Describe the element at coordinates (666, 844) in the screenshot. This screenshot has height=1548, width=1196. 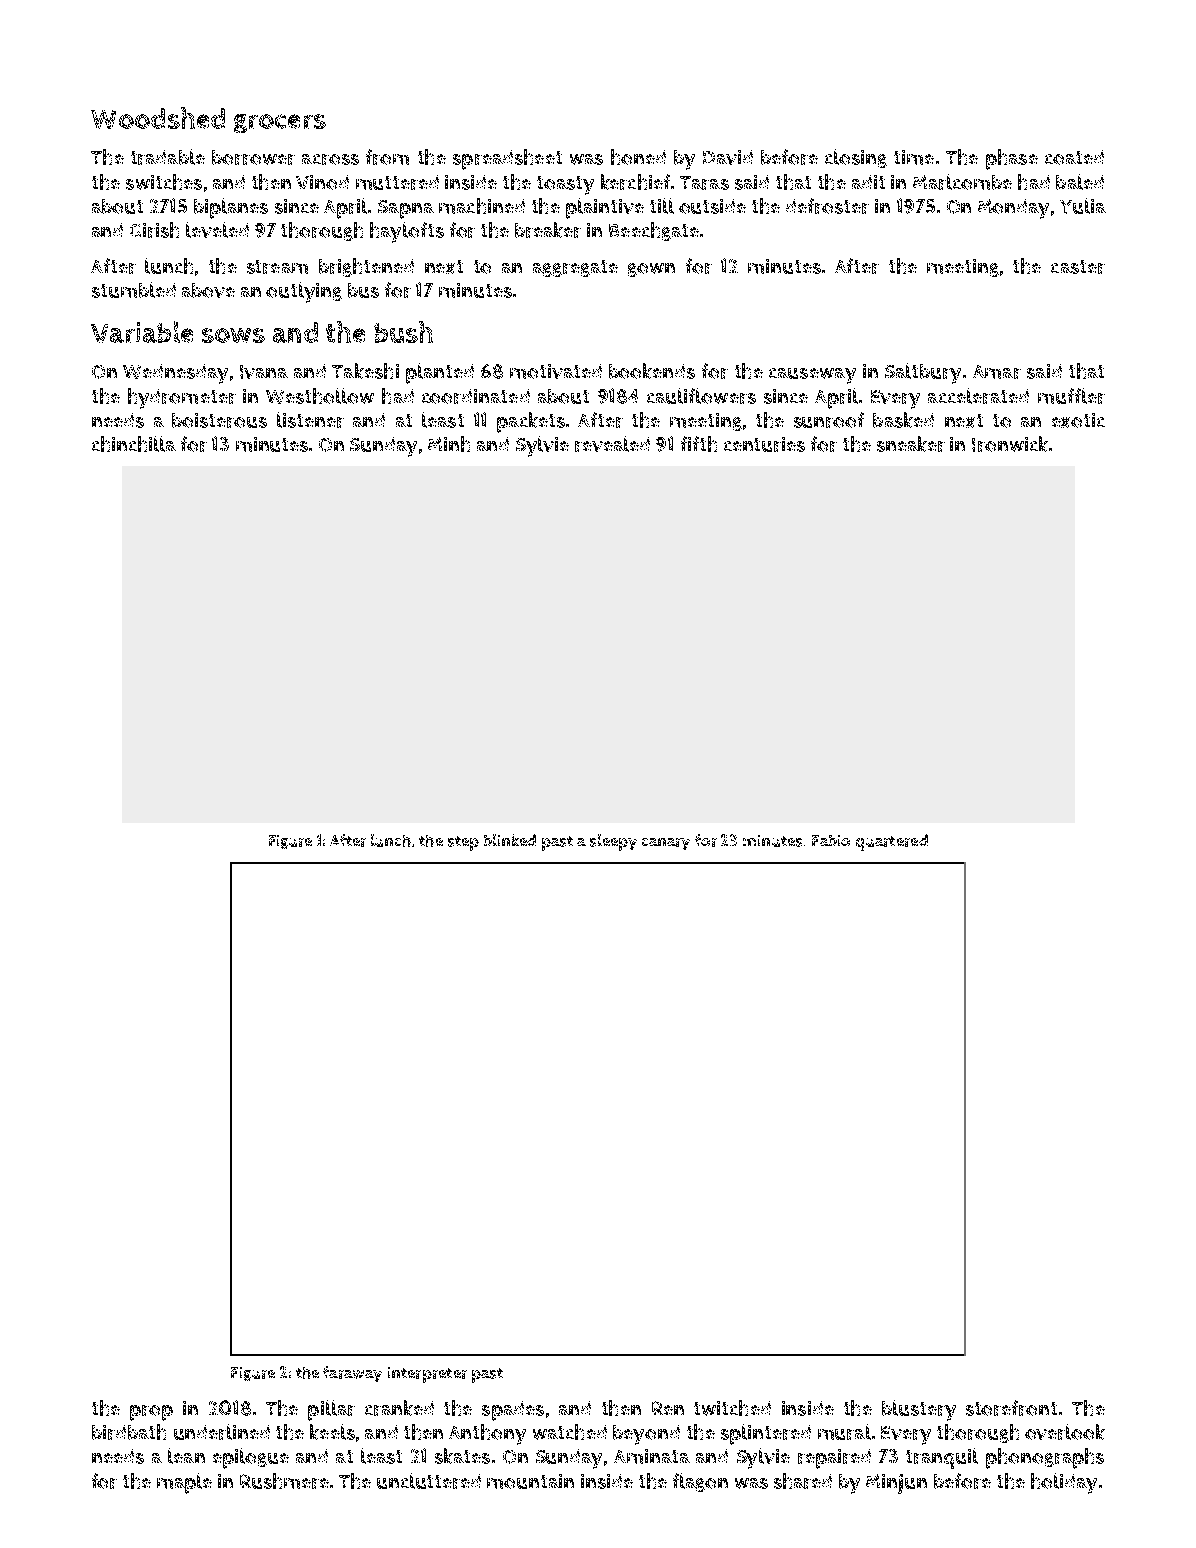
I see `canary` at that location.
